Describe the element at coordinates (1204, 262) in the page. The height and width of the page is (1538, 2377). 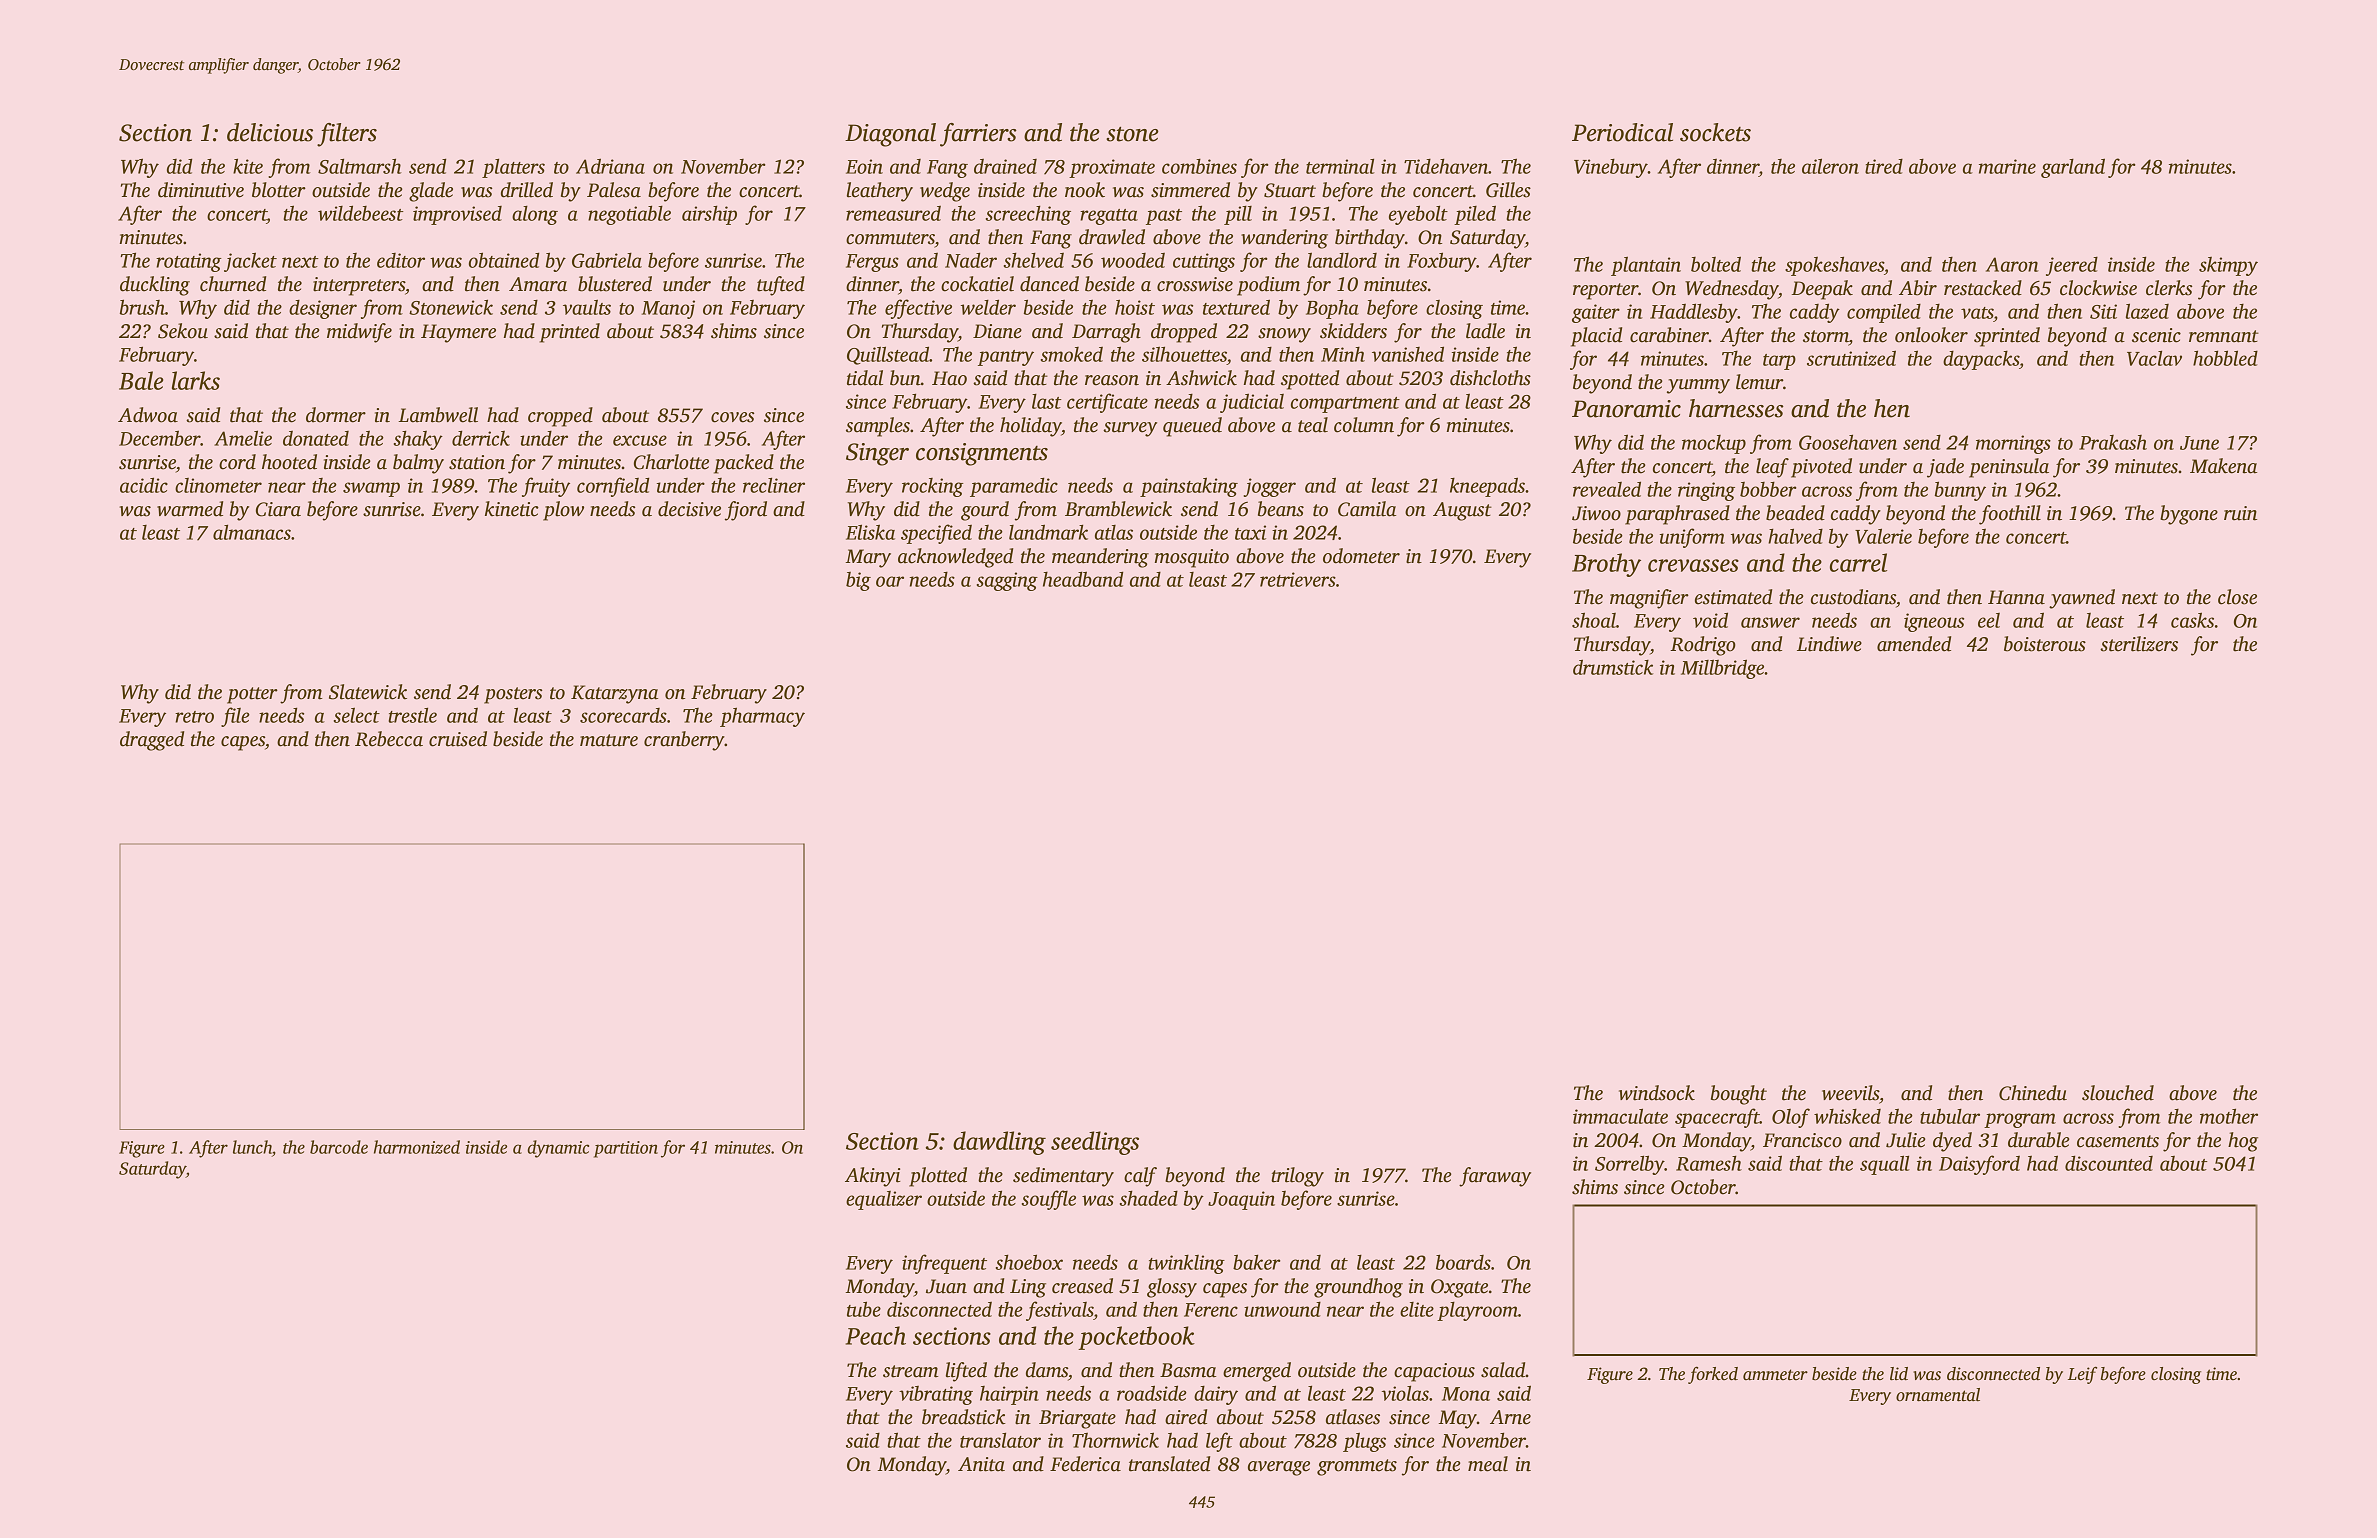
I see `cuttings` at that location.
